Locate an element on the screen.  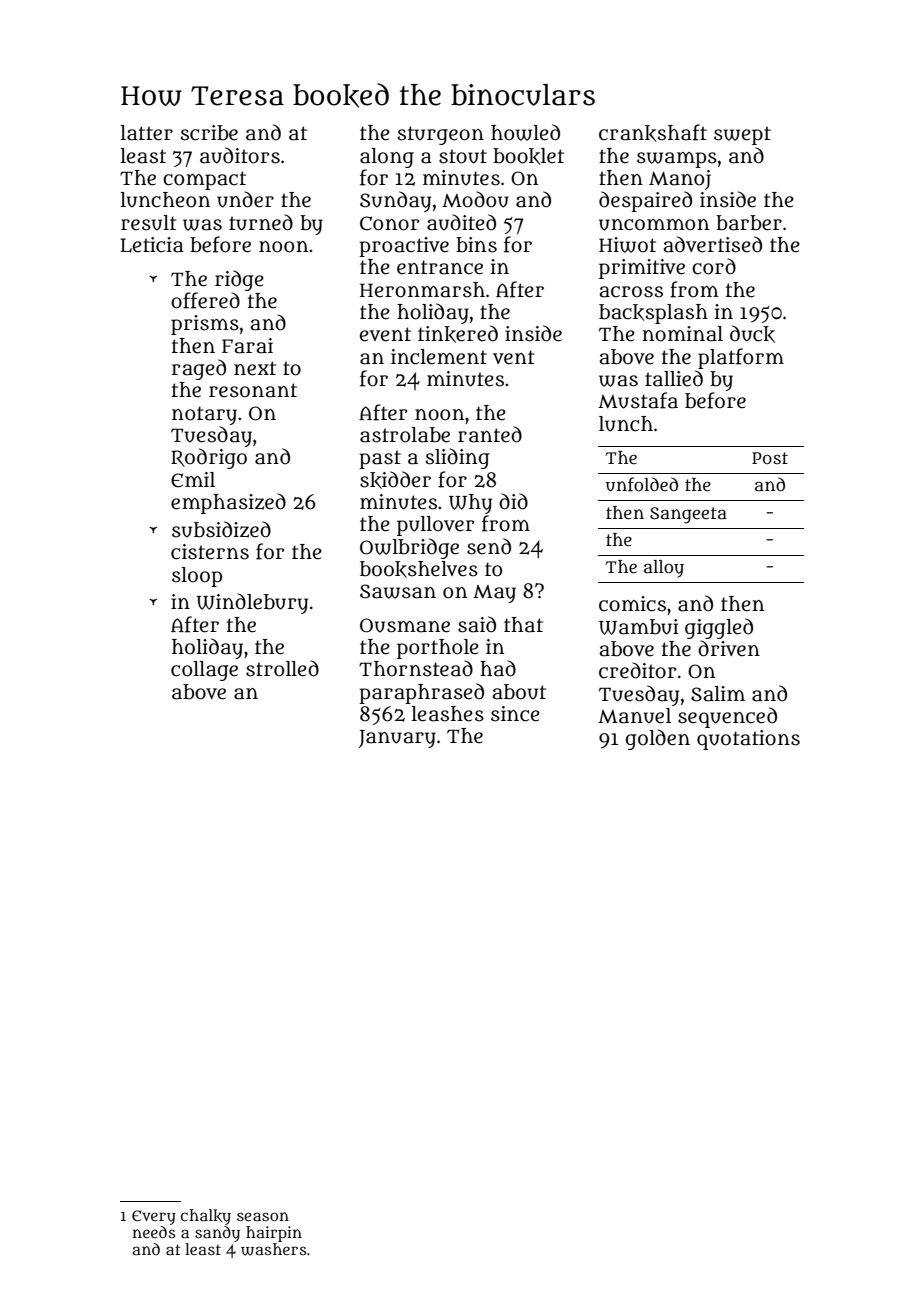
crankshaft is located at coordinates (653, 133).
